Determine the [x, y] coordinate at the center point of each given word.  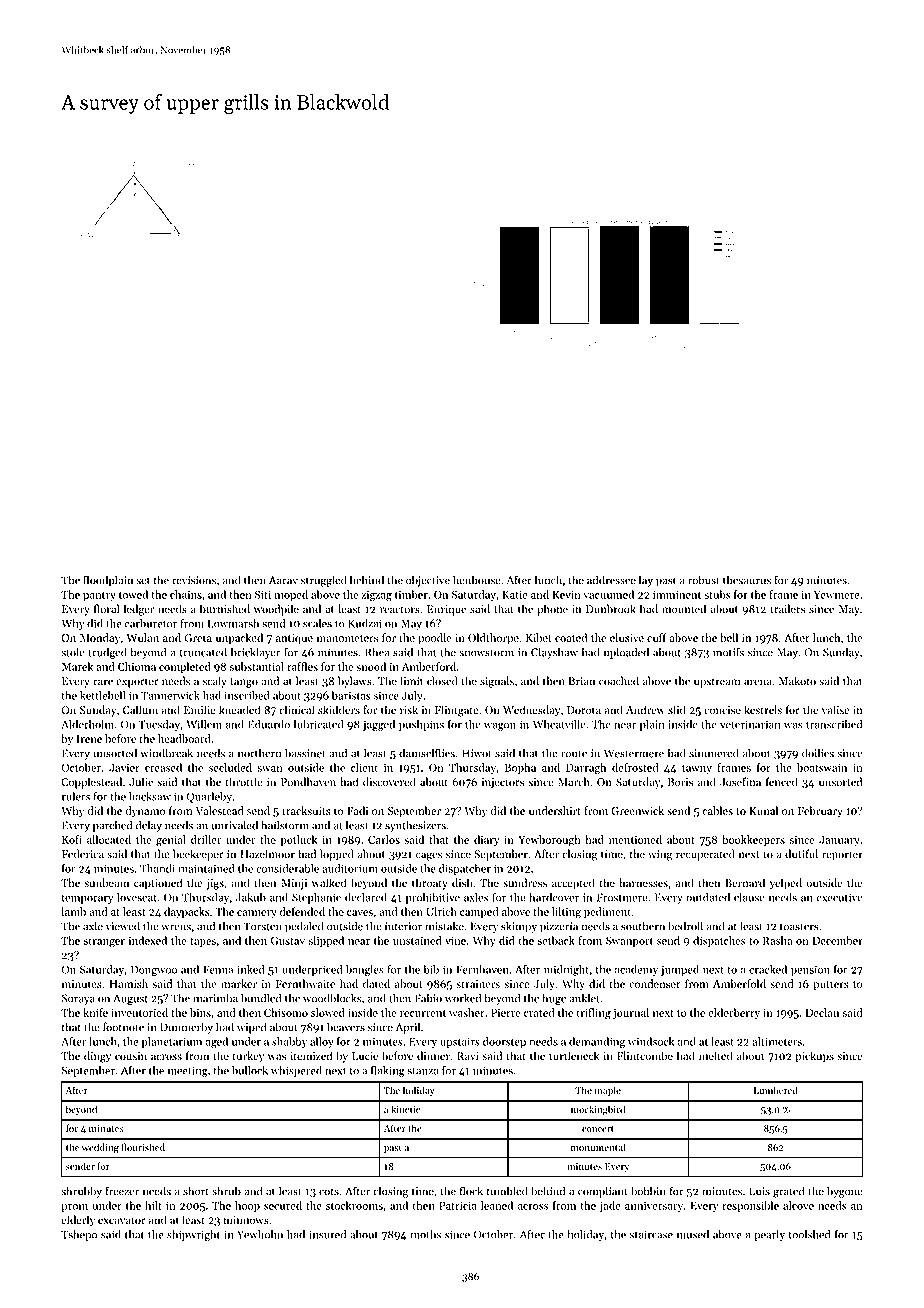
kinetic [405, 1109]
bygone [845, 1192]
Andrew [645, 710]
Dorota [584, 710]
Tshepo [79, 1235]
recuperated [705, 855]
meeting [188, 1071]
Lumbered [776, 1090]
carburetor [151, 623]
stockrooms [354, 1205]
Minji [294, 884]
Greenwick [637, 810]
